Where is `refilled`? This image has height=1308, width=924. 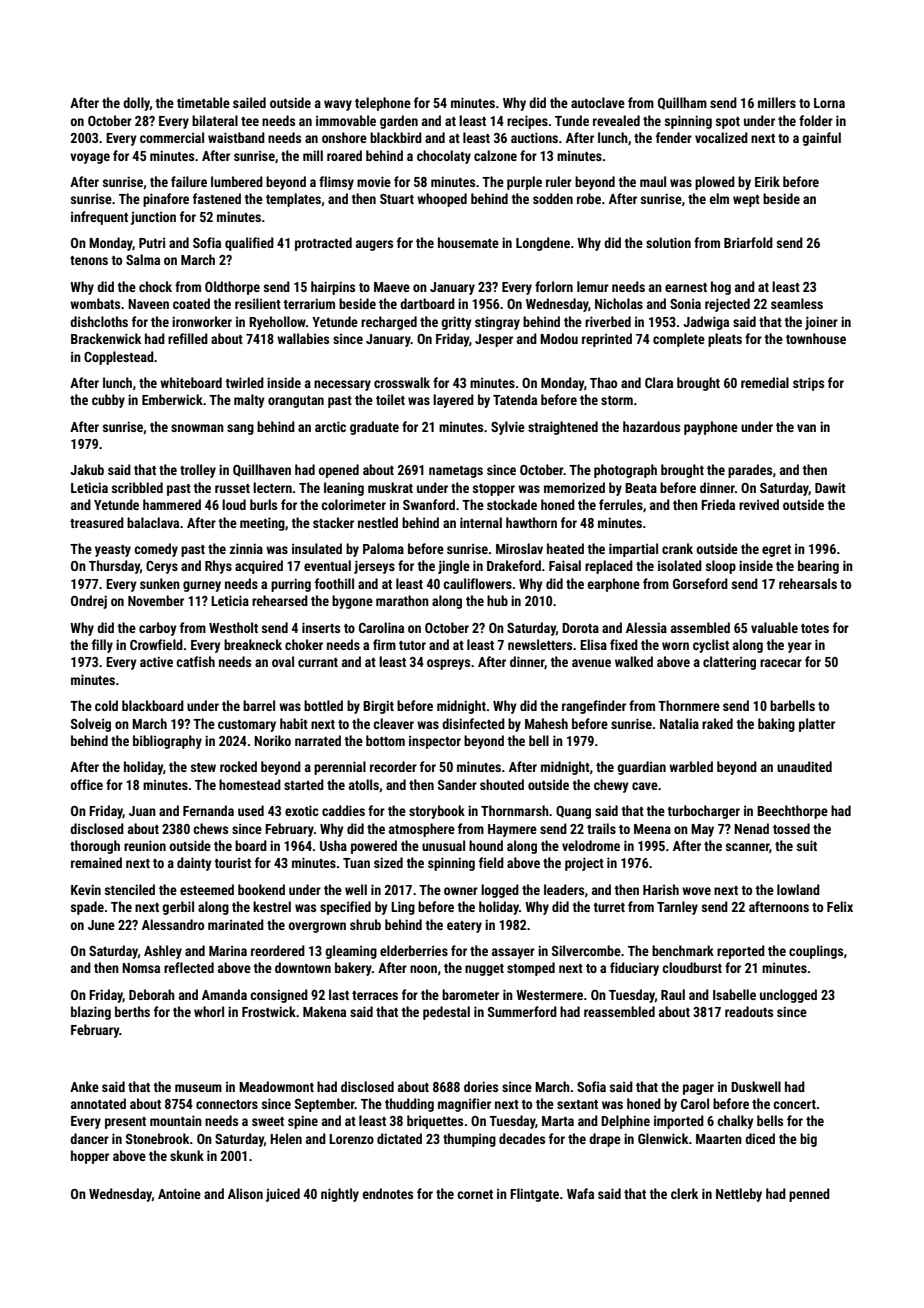
refilled is located at coordinates (188, 338).
